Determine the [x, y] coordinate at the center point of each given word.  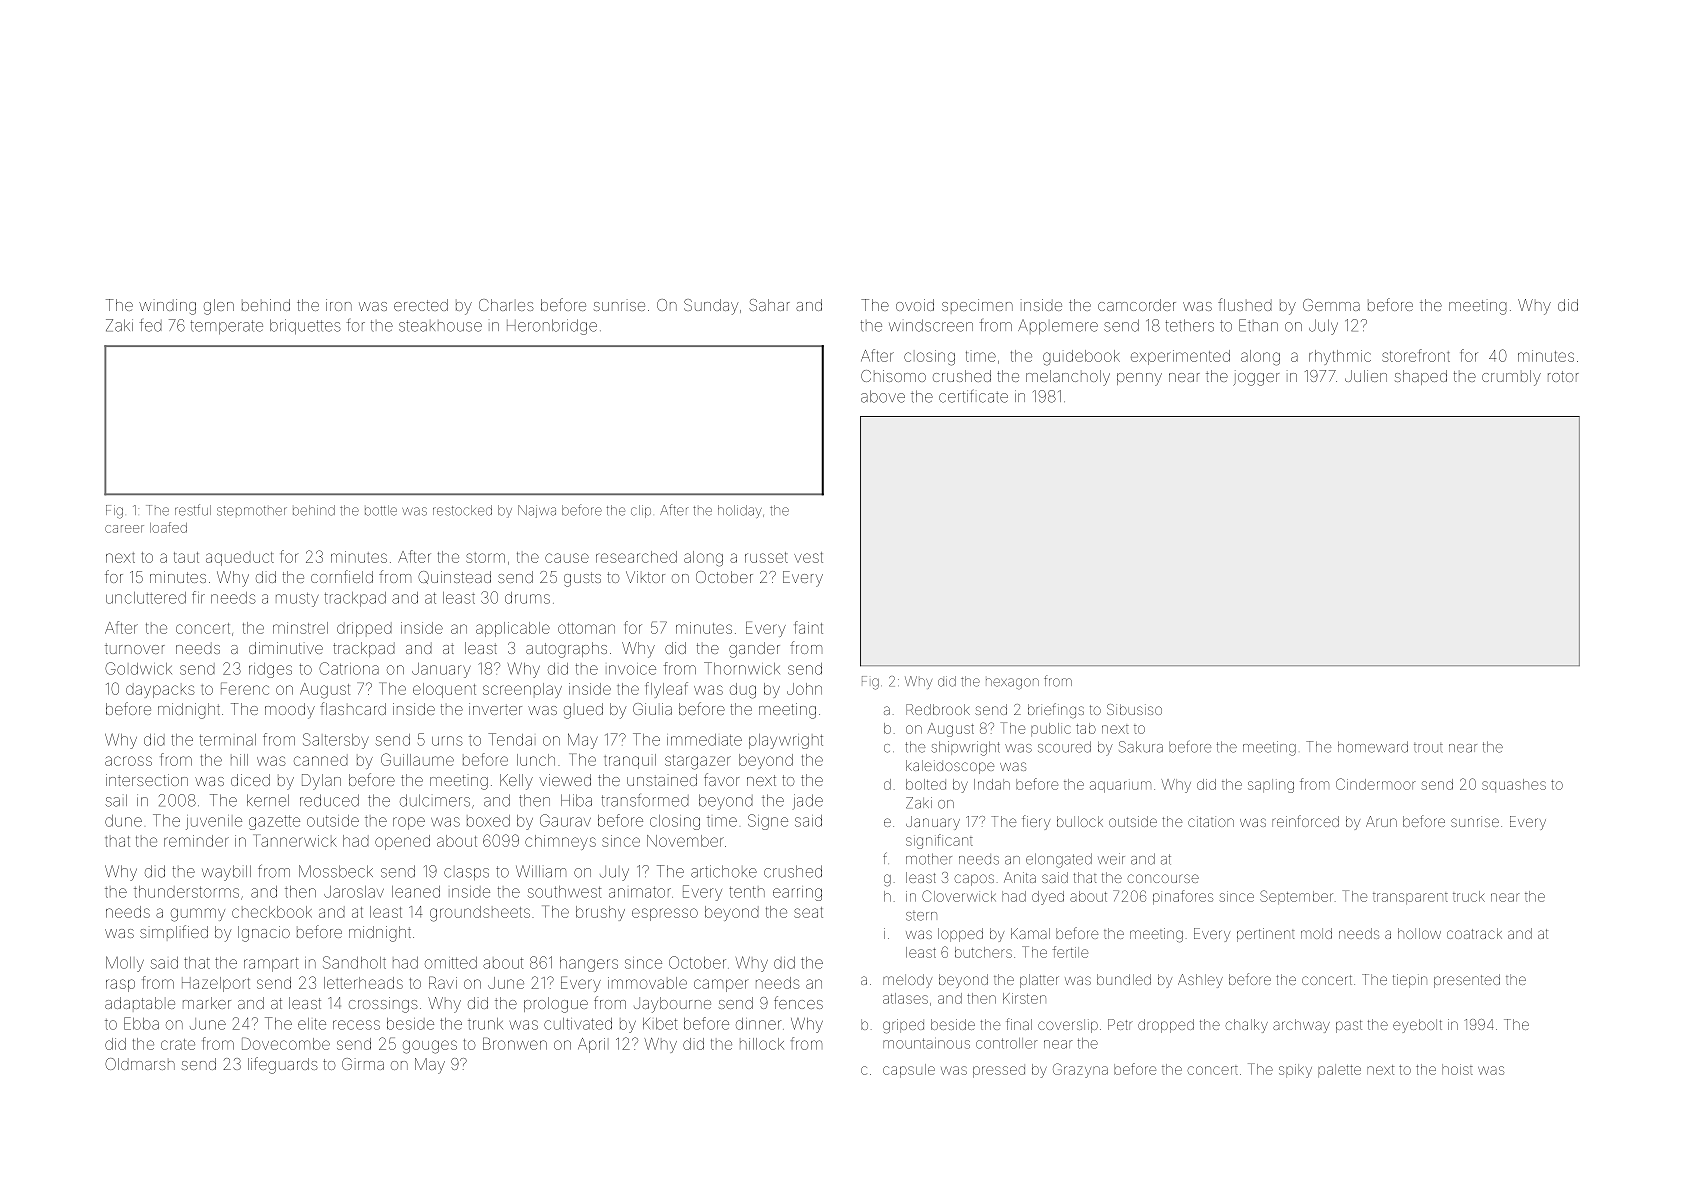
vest [808, 557]
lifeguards [283, 1065]
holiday [740, 511]
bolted [926, 784]
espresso [665, 914]
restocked [462, 510]
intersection [147, 780]
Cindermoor [1376, 784]
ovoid [915, 305]
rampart [271, 965]
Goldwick [138, 668]
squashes [1514, 784]
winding [167, 307]
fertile [1070, 952]
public [1051, 729]
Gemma [1331, 305]
